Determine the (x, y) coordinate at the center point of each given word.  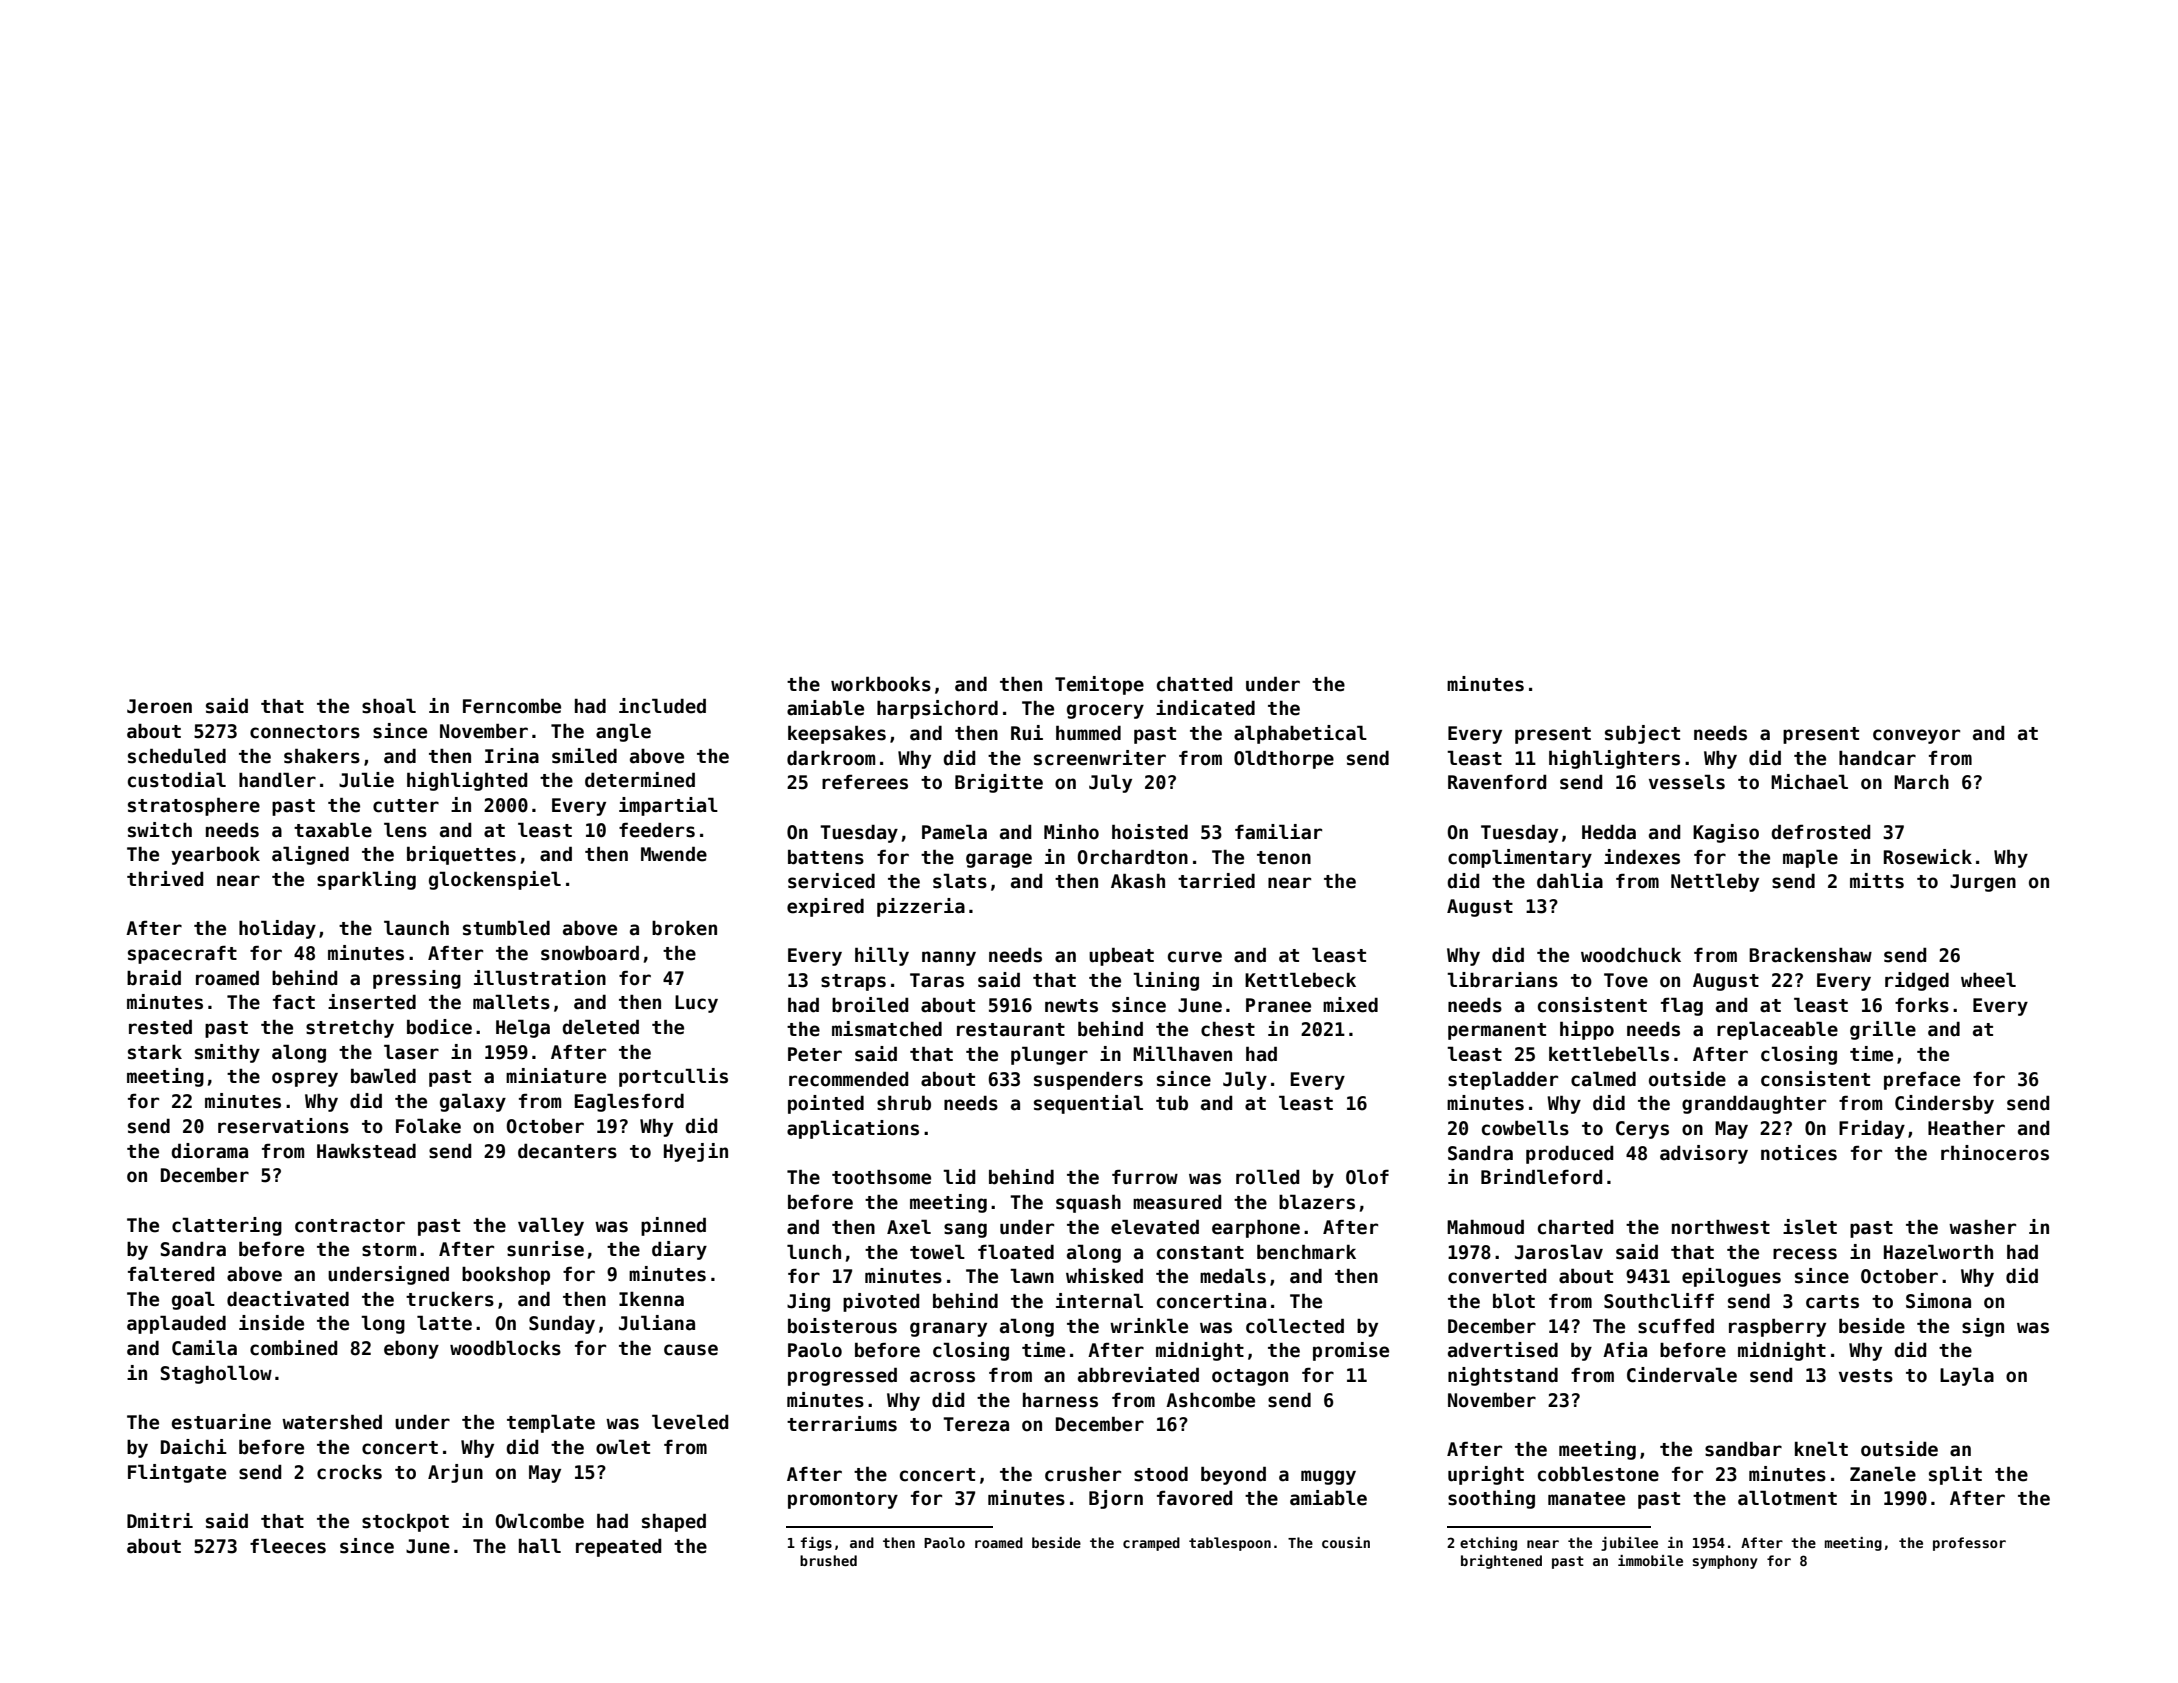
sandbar (1743, 1449)
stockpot (405, 1522)
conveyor (1916, 736)
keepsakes (837, 734)
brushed (828, 1560)
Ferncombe (512, 706)
